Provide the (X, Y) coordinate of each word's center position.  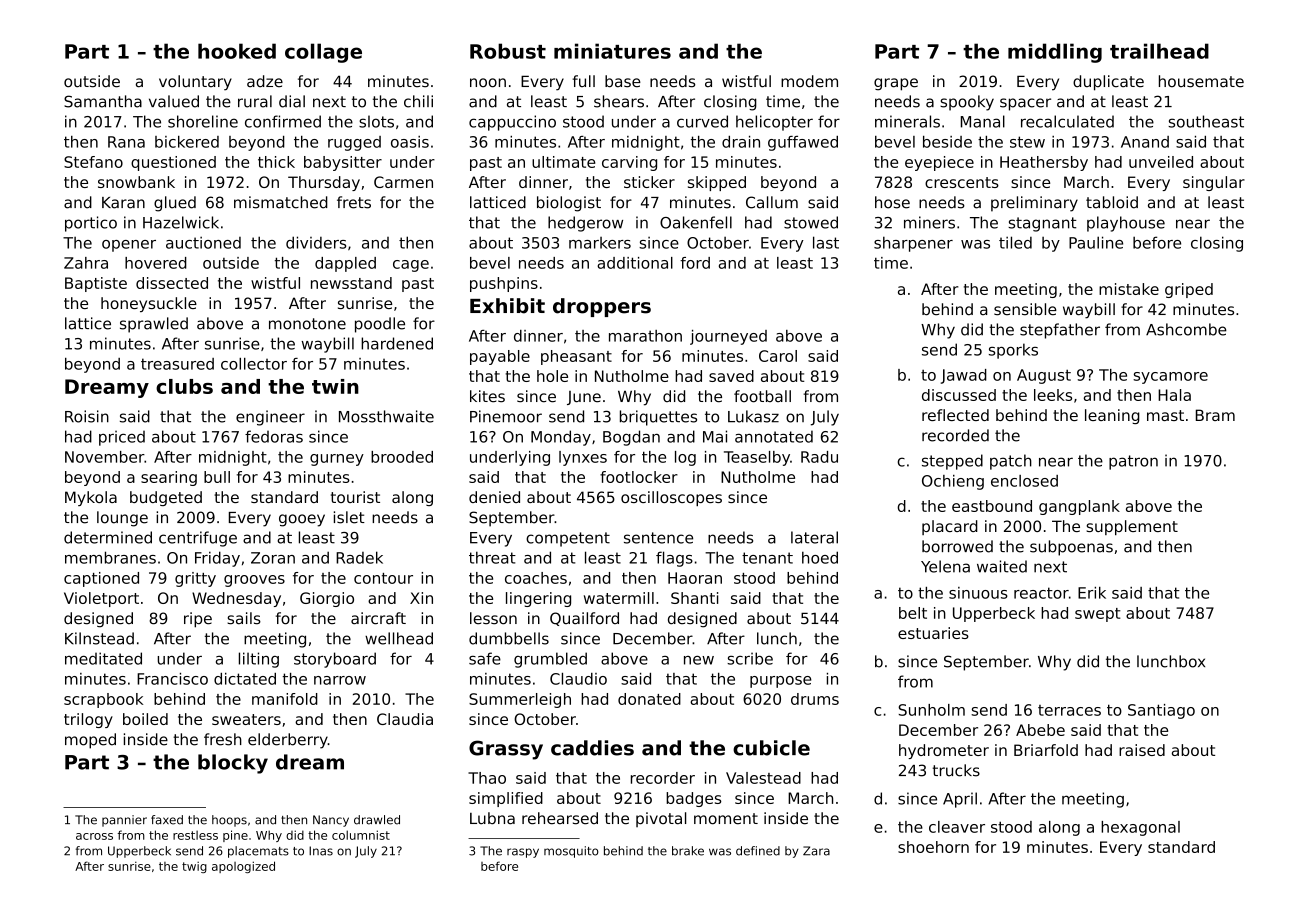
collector (254, 364)
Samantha (103, 101)
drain (741, 142)
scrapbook (103, 700)
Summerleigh (520, 700)
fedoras (274, 436)
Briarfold (1046, 750)
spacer (1025, 104)
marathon (645, 336)
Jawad (964, 376)
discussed (959, 395)
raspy (523, 853)
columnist (361, 835)
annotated (774, 436)
